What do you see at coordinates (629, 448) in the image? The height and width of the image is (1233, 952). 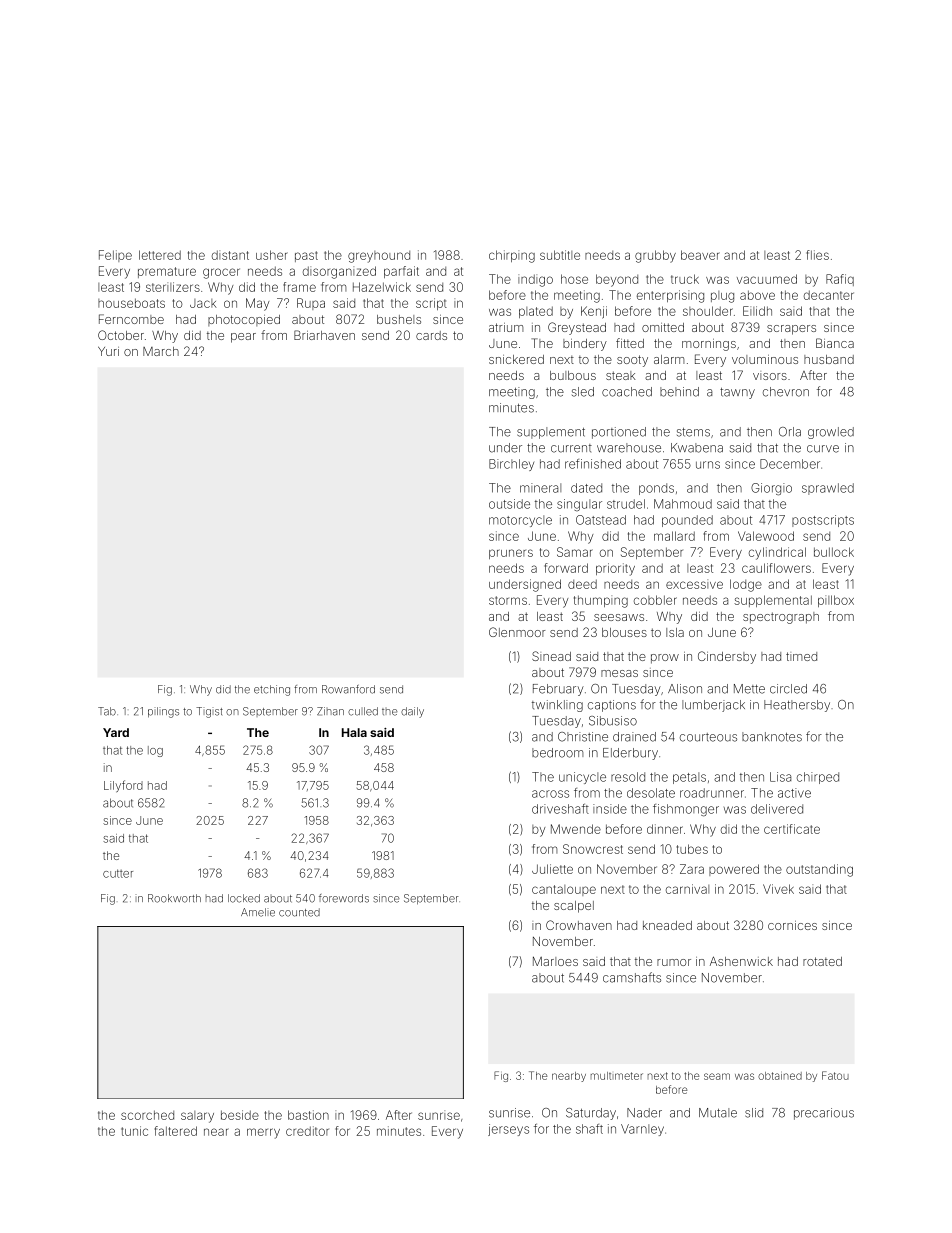 I see `warehouse` at bounding box center [629, 448].
